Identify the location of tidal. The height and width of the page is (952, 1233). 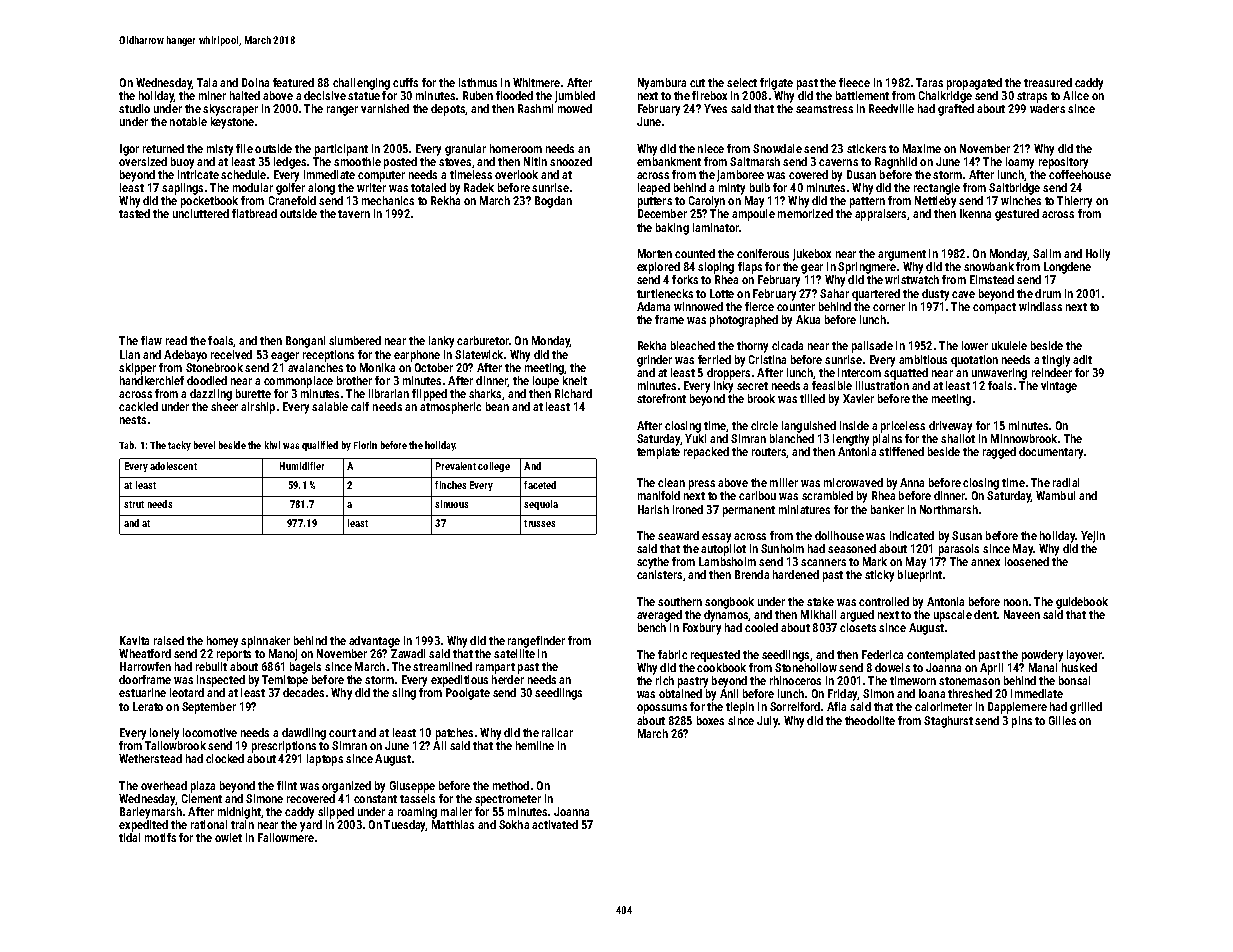
(129, 837).
